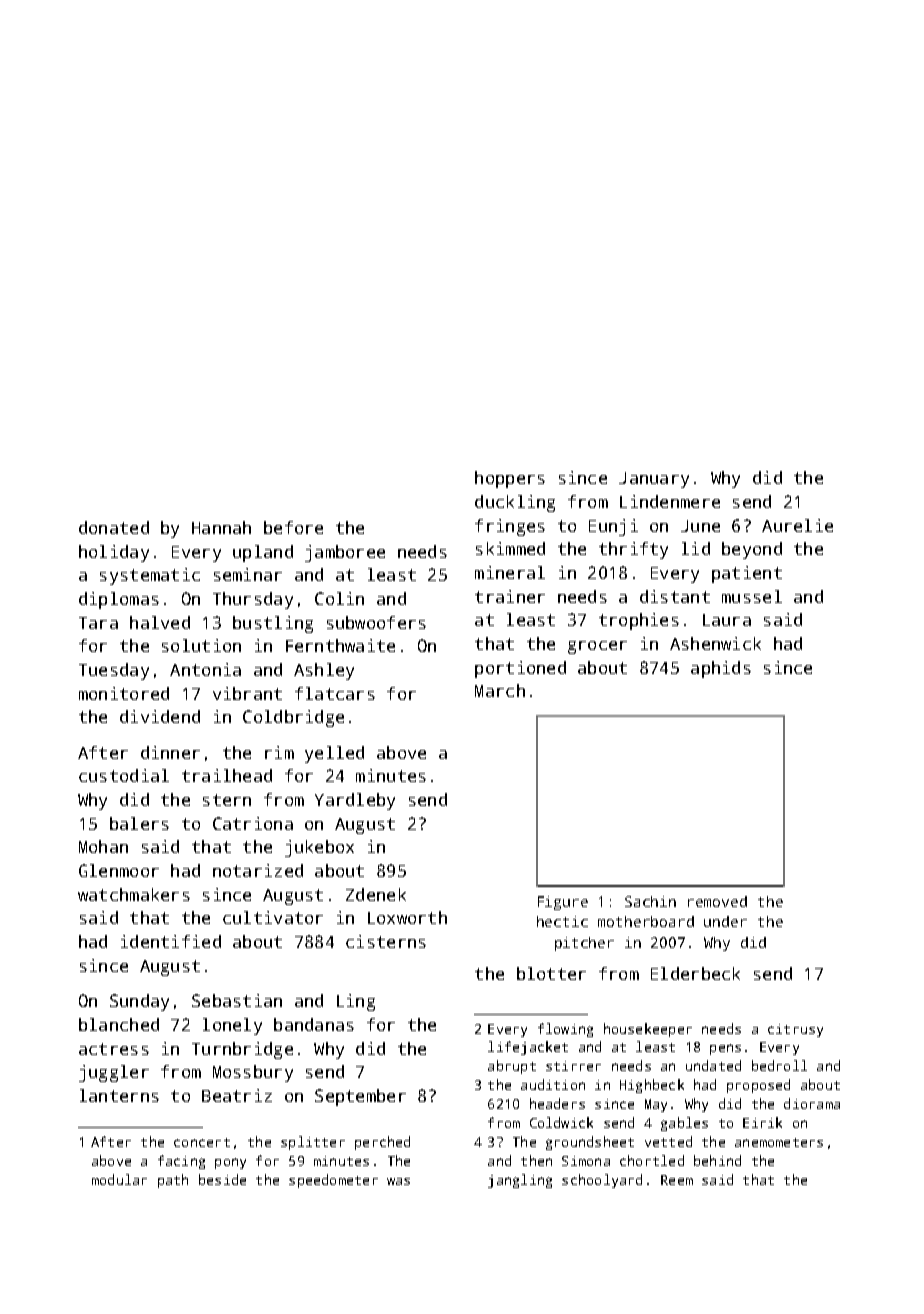 Image resolution: width=924 pixels, height=1314 pixels. What do you see at coordinates (134, 894) in the screenshot?
I see `watchmakers` at bounding box center [134, 894].
